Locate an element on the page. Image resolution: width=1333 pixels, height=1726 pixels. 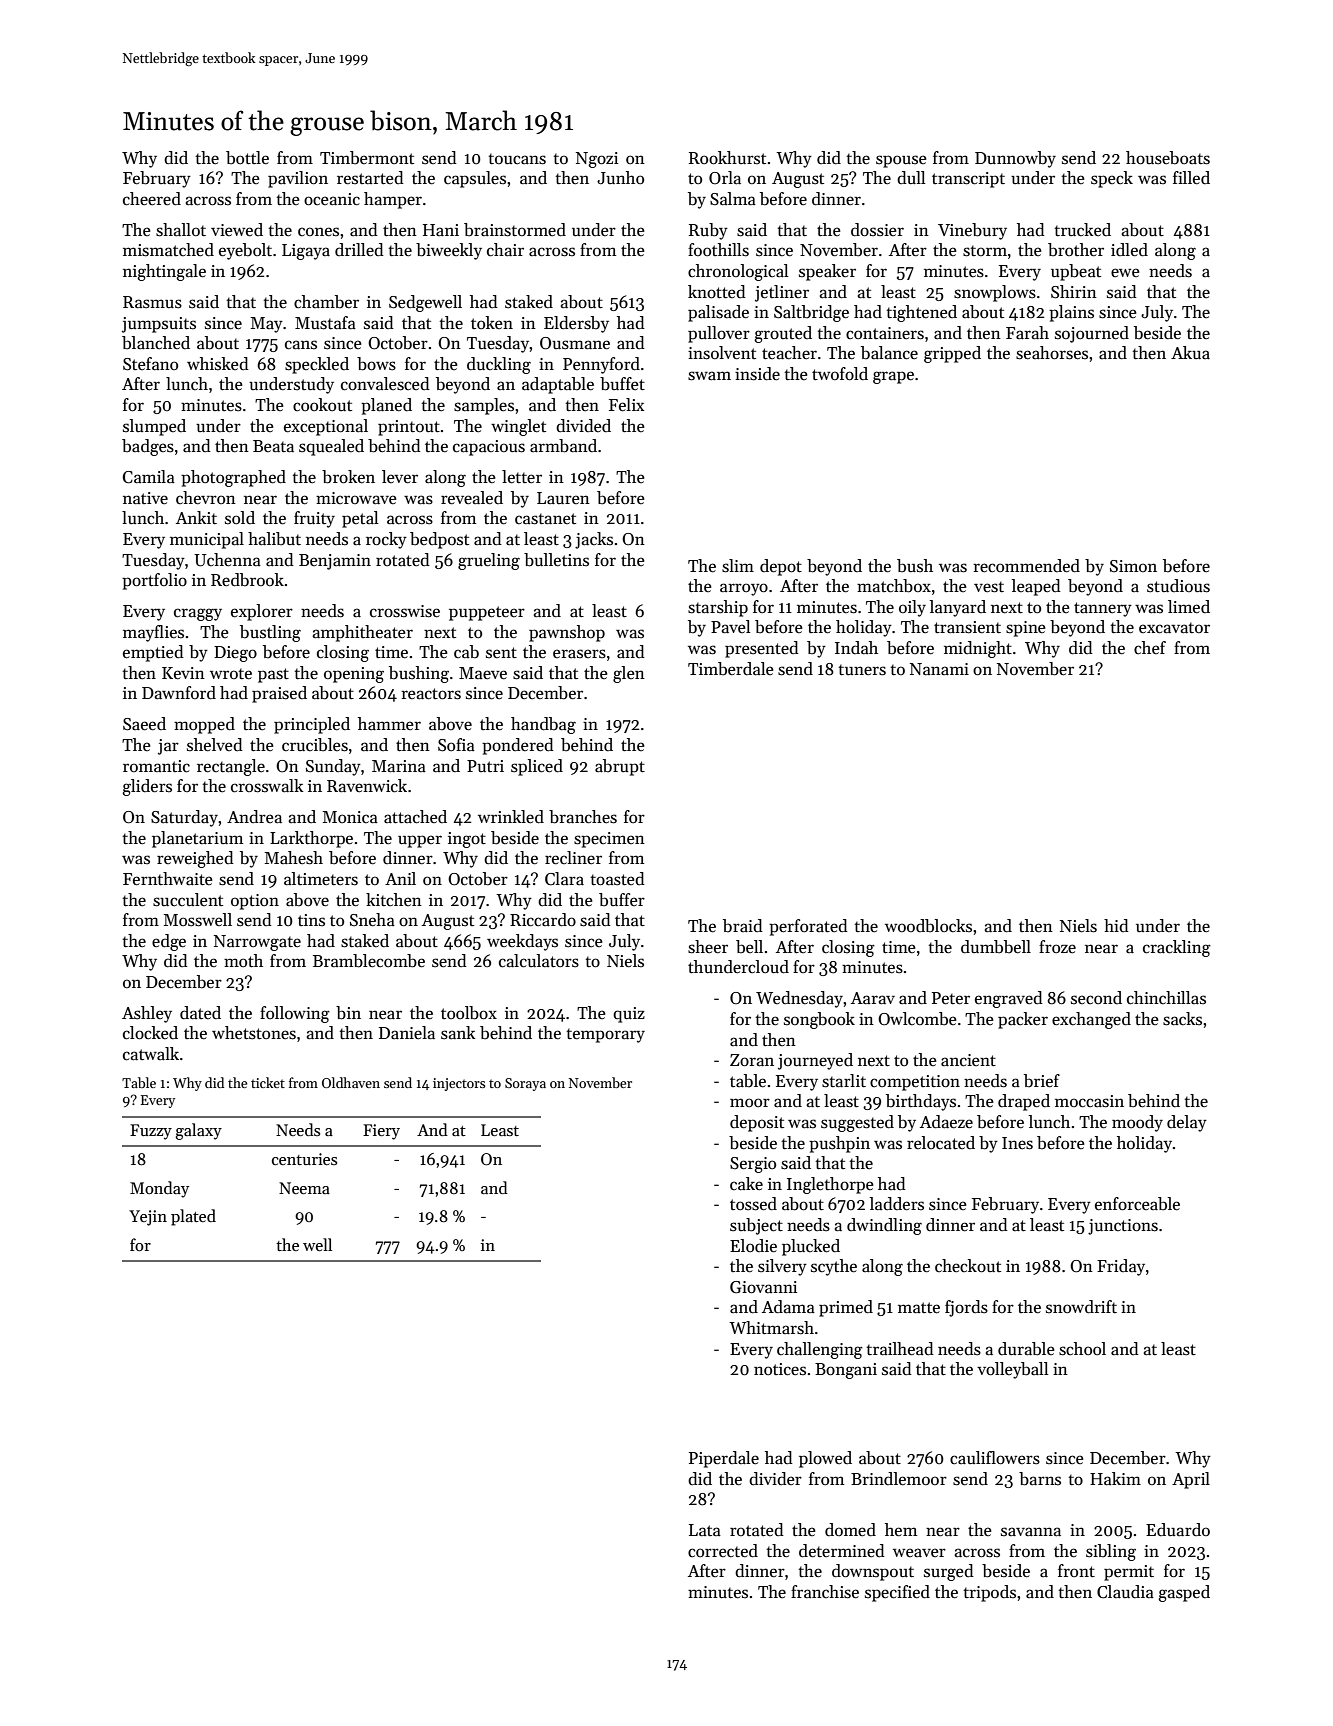
Junho is located at coordinates (620, 177).
